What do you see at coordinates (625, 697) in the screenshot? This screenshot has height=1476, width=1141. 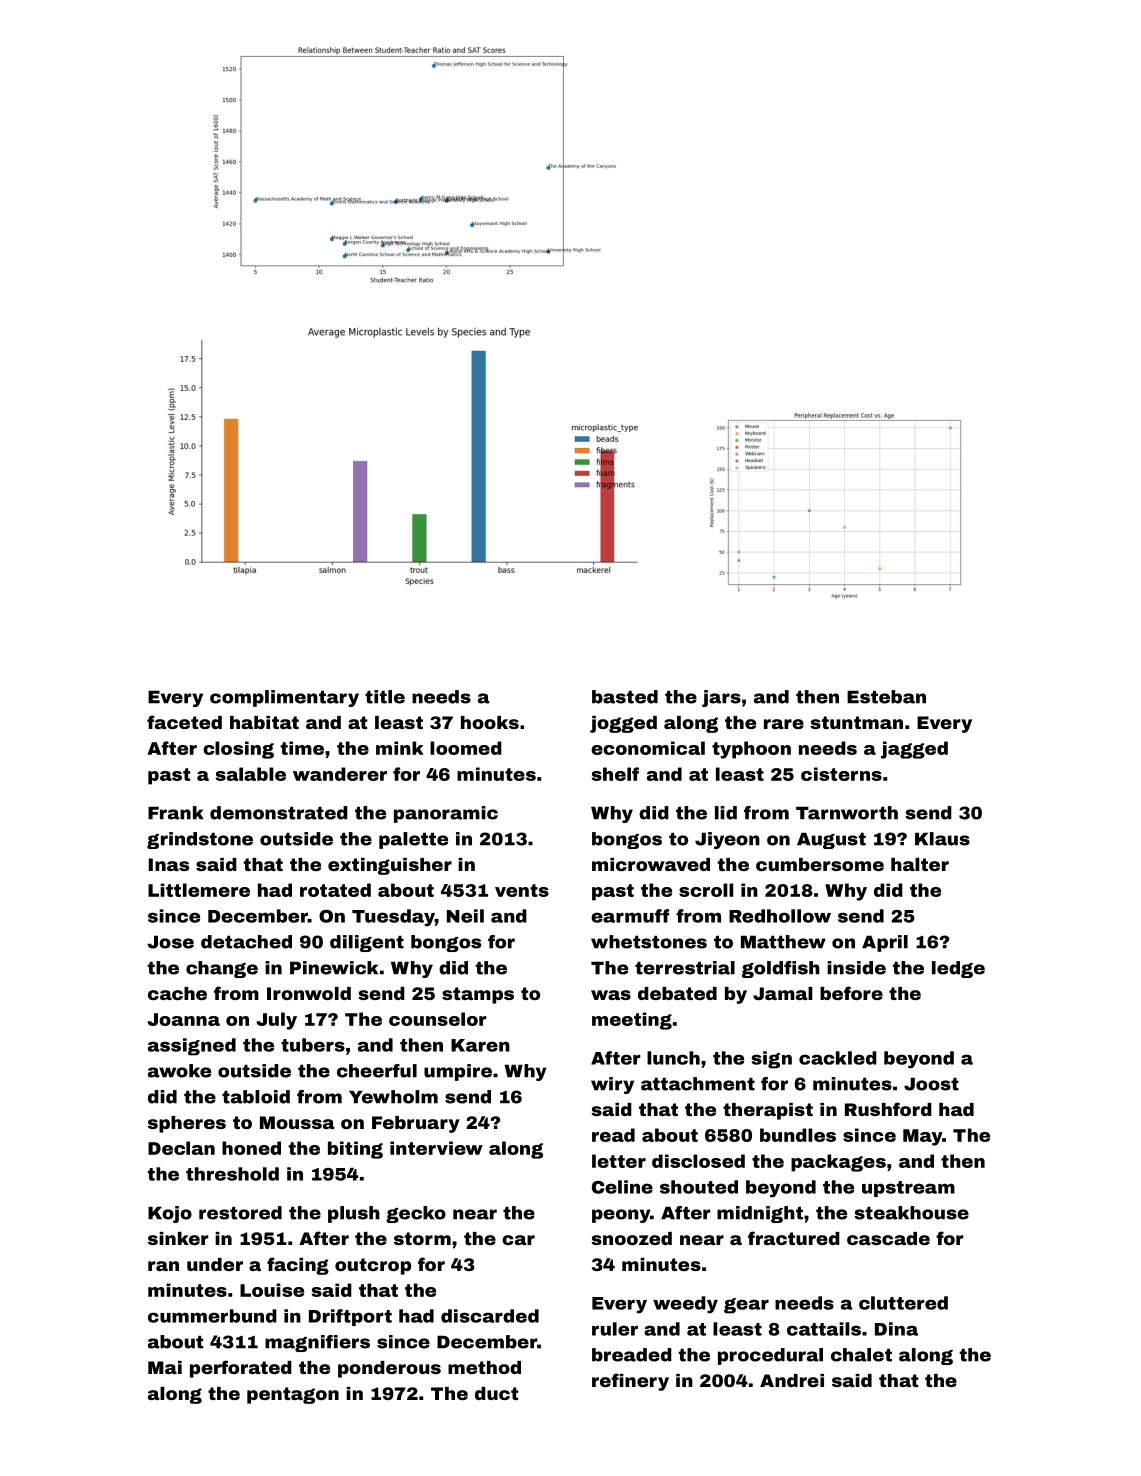 I see `basted` at bounding box center [625, 697].
